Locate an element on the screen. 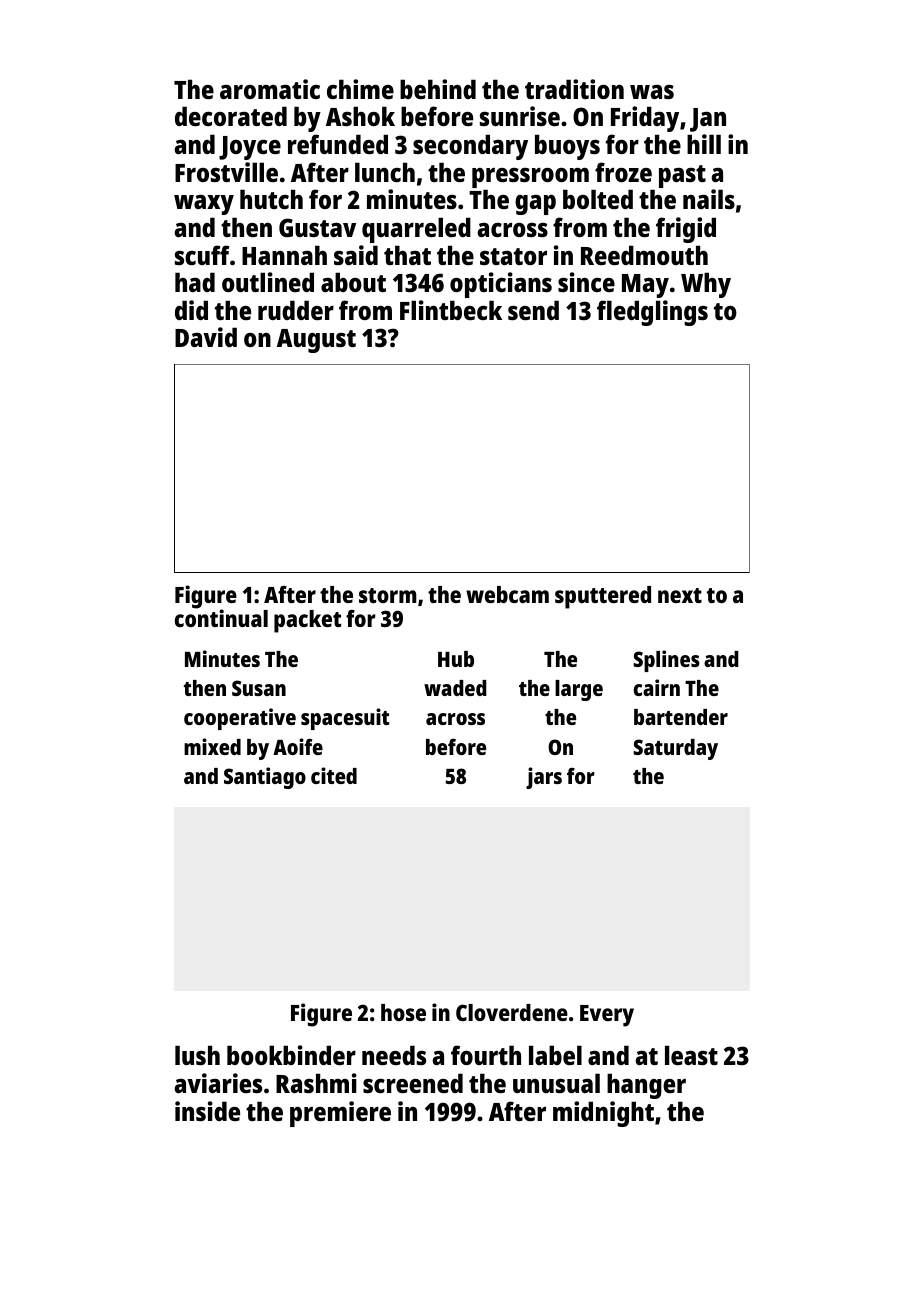 Image resolution: width=924 pixels, height=1311 pixels. Rashmi is located at coordinates (316, 1083).
